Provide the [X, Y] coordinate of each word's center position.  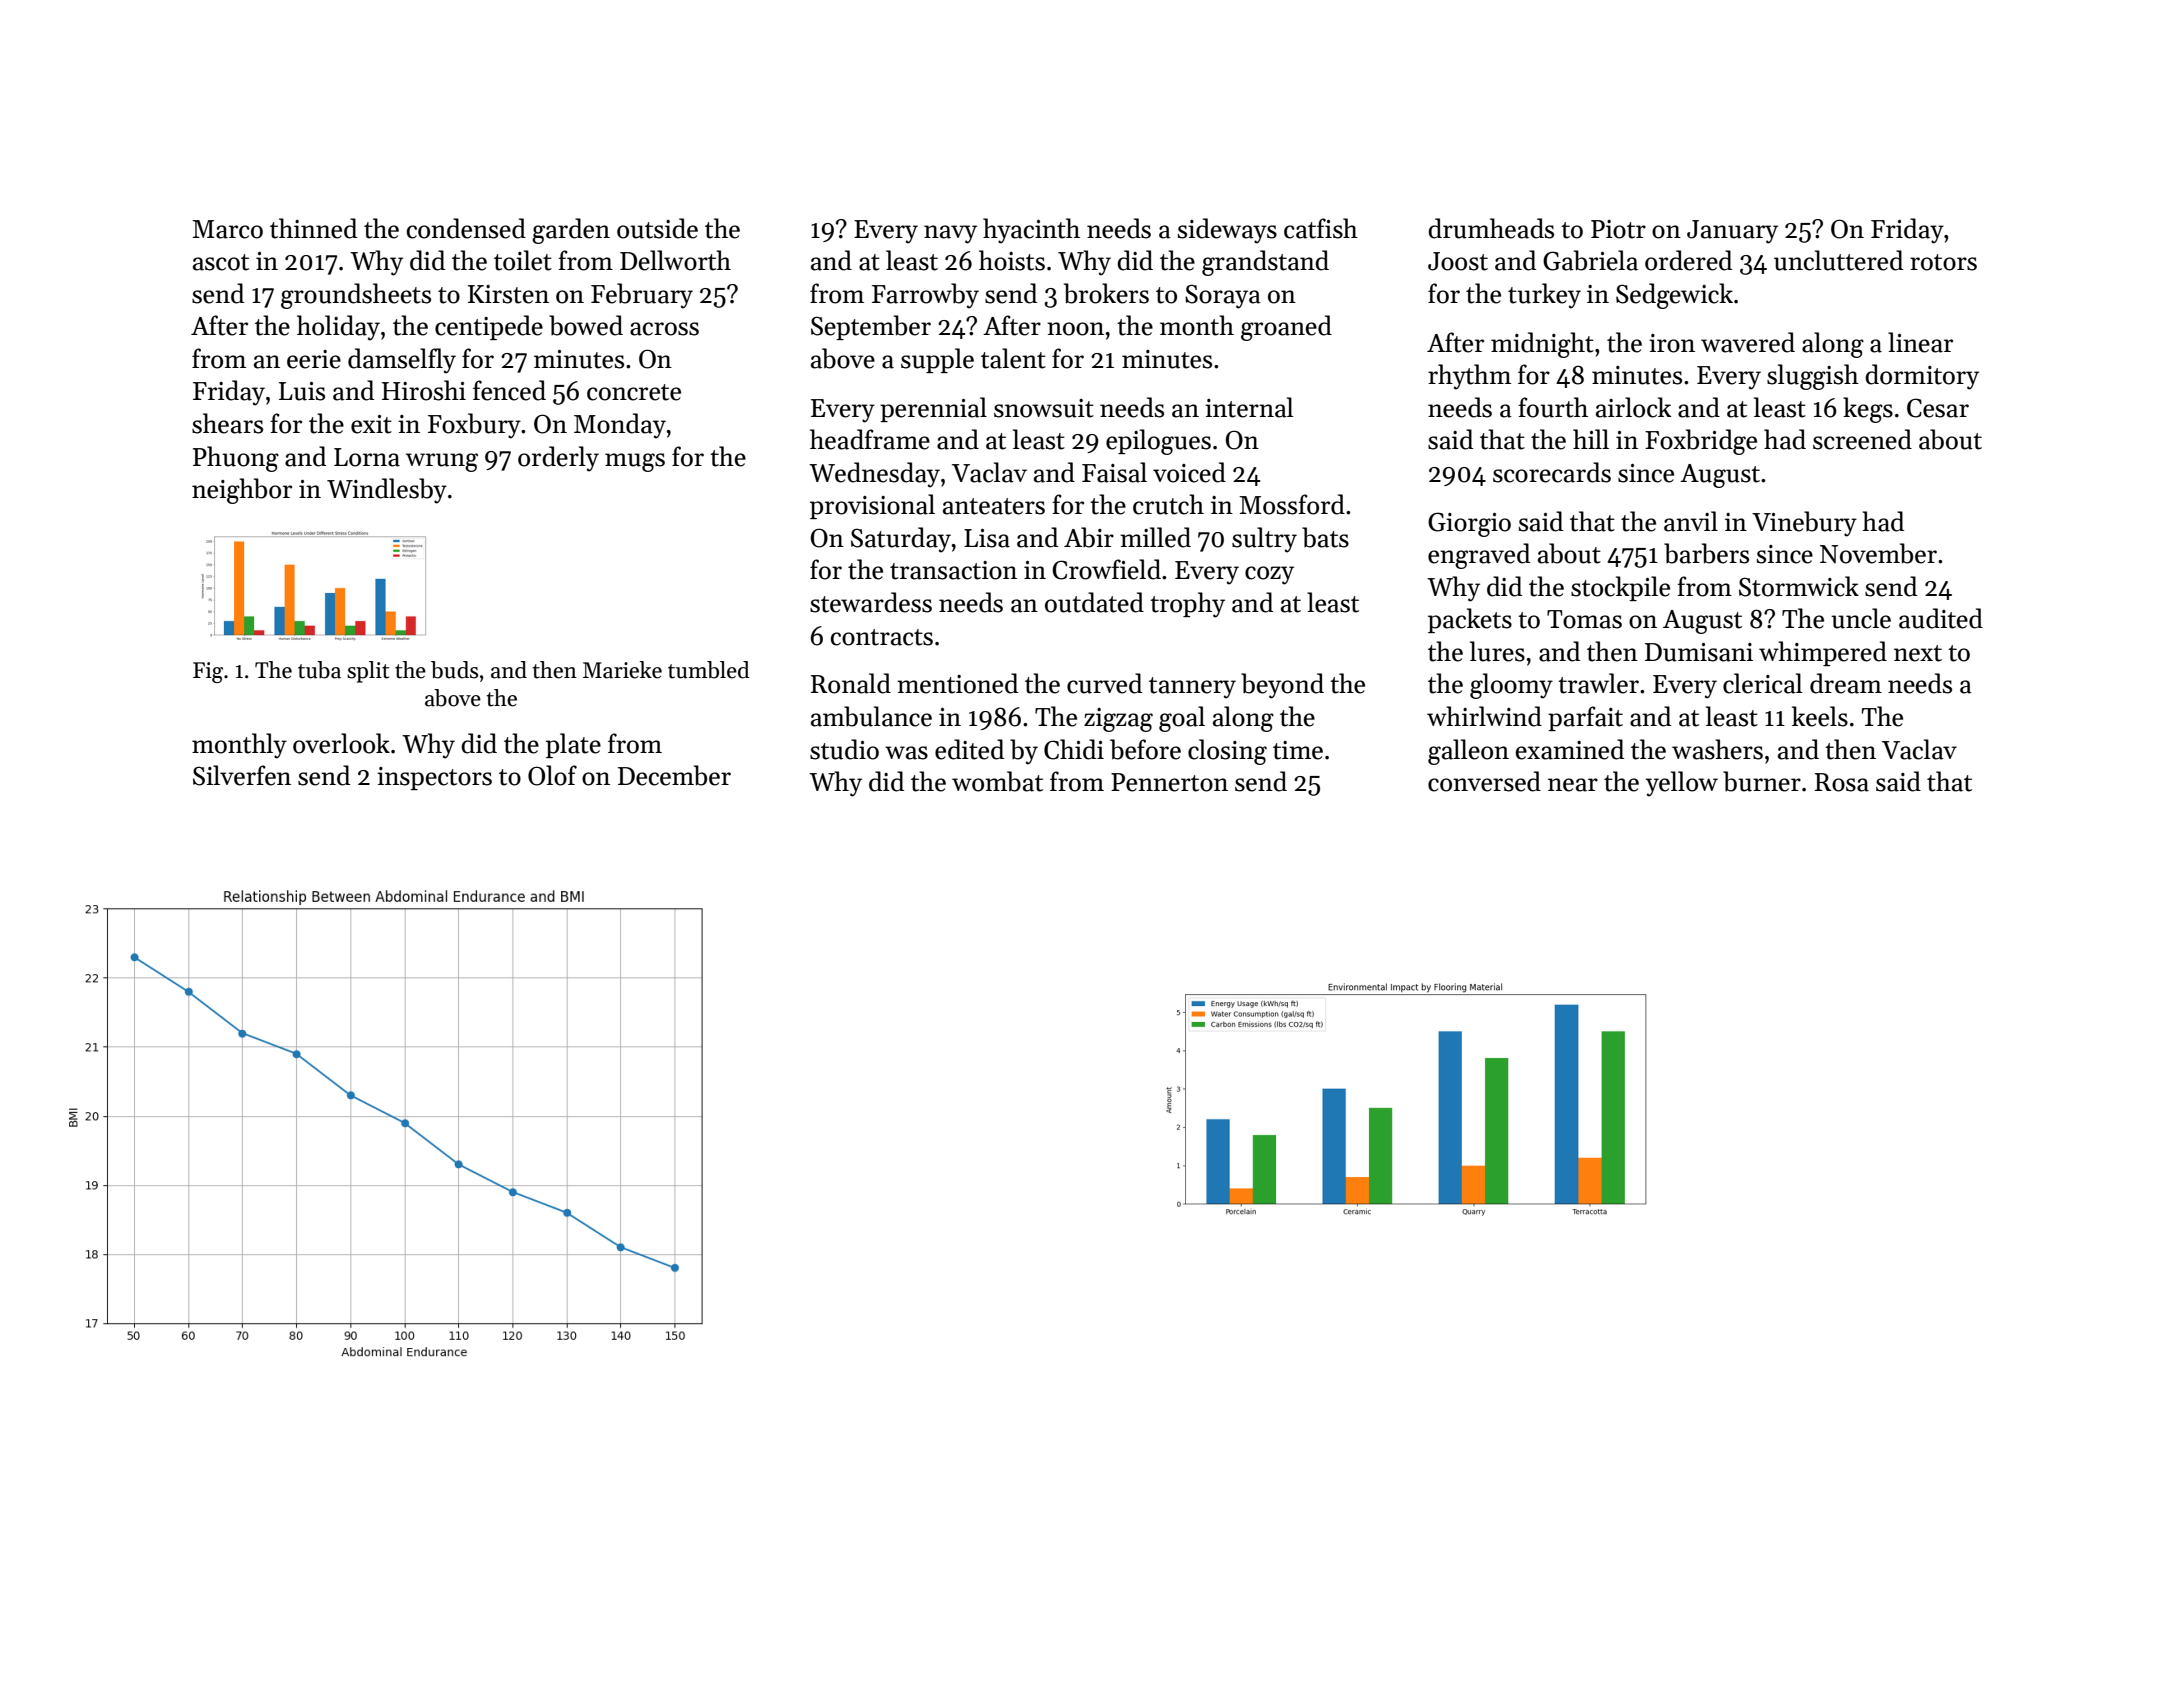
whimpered [1823, 653]
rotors [1943, 262]
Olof [552, 775]
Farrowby [925, 296]
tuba [319, 670]
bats [1325, 537]
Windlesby [387, 491]
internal [1249, 407]
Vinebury [1804, 524]
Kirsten [508, 294]
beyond [1282, 686]
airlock [1633, 407]
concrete [634, 392]
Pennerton [1169, 782]
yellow [1682, 784]
